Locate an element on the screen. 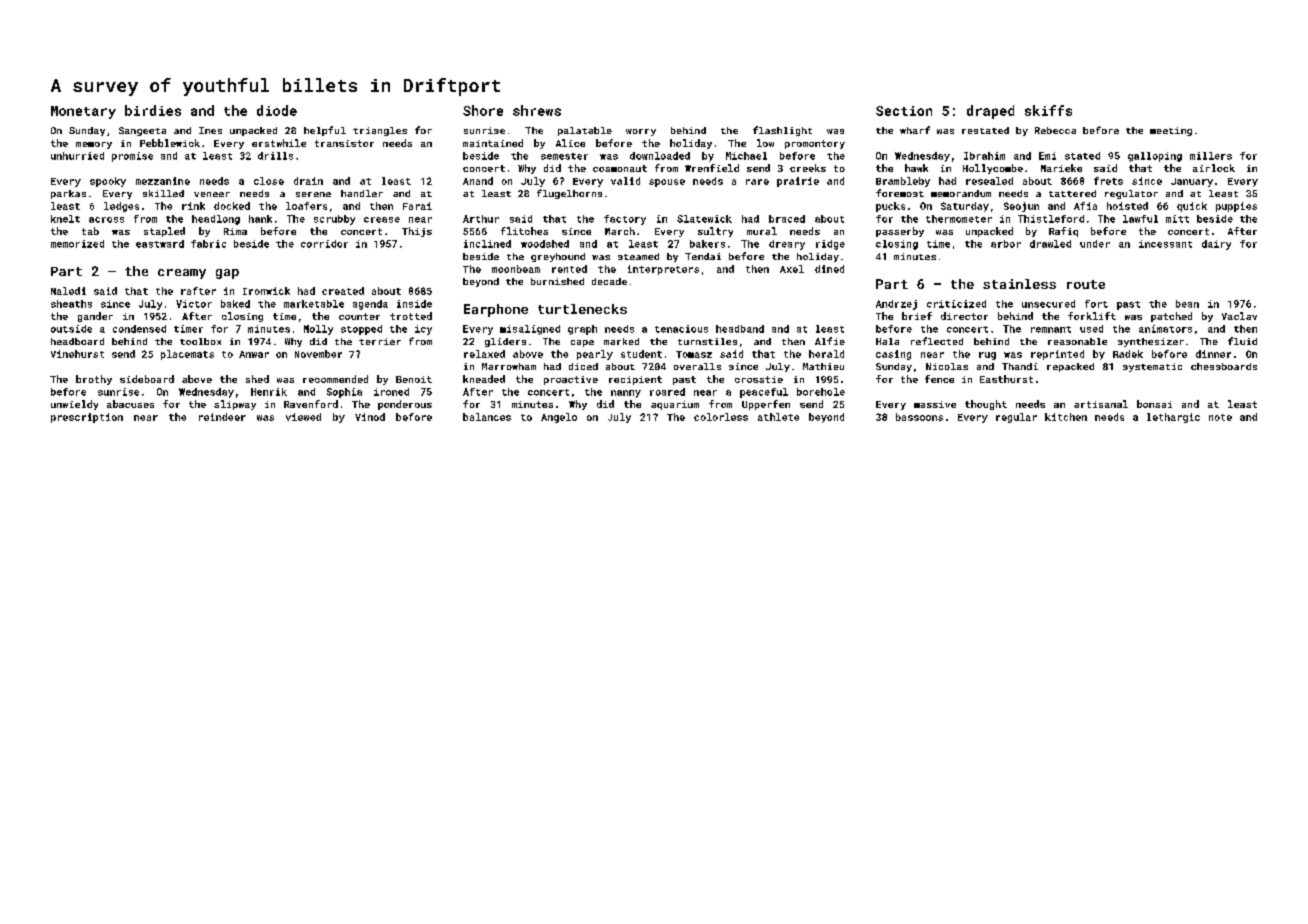 The width and height of the screenshot is (1308, 924). triangles is located at coordinates (380, 131).
